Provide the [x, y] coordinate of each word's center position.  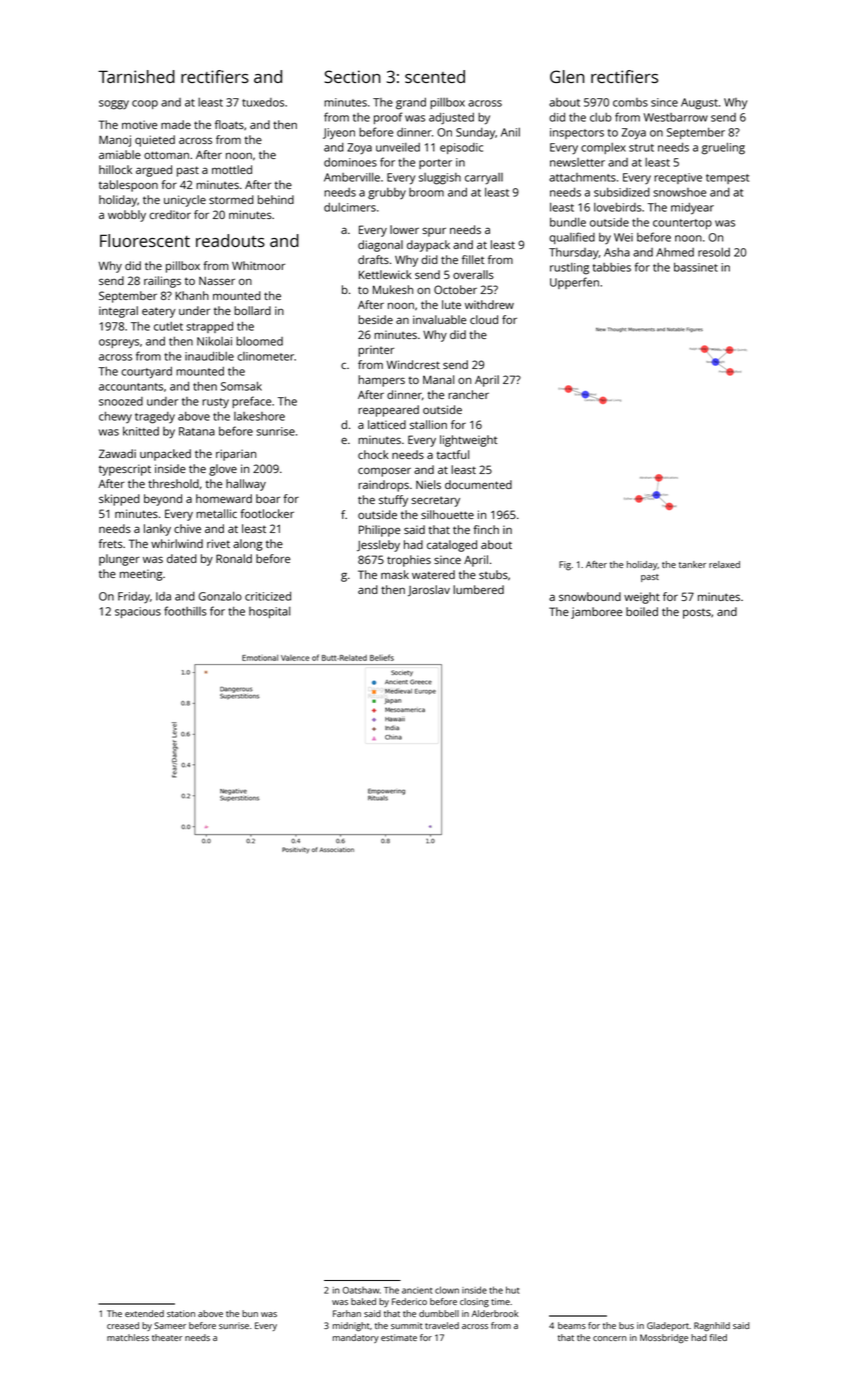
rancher [468, 394]
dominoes [350, 162]
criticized [268, 596]
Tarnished [136, 76]
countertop [682, 224]
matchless [128, 1337]
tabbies [612, 267]
